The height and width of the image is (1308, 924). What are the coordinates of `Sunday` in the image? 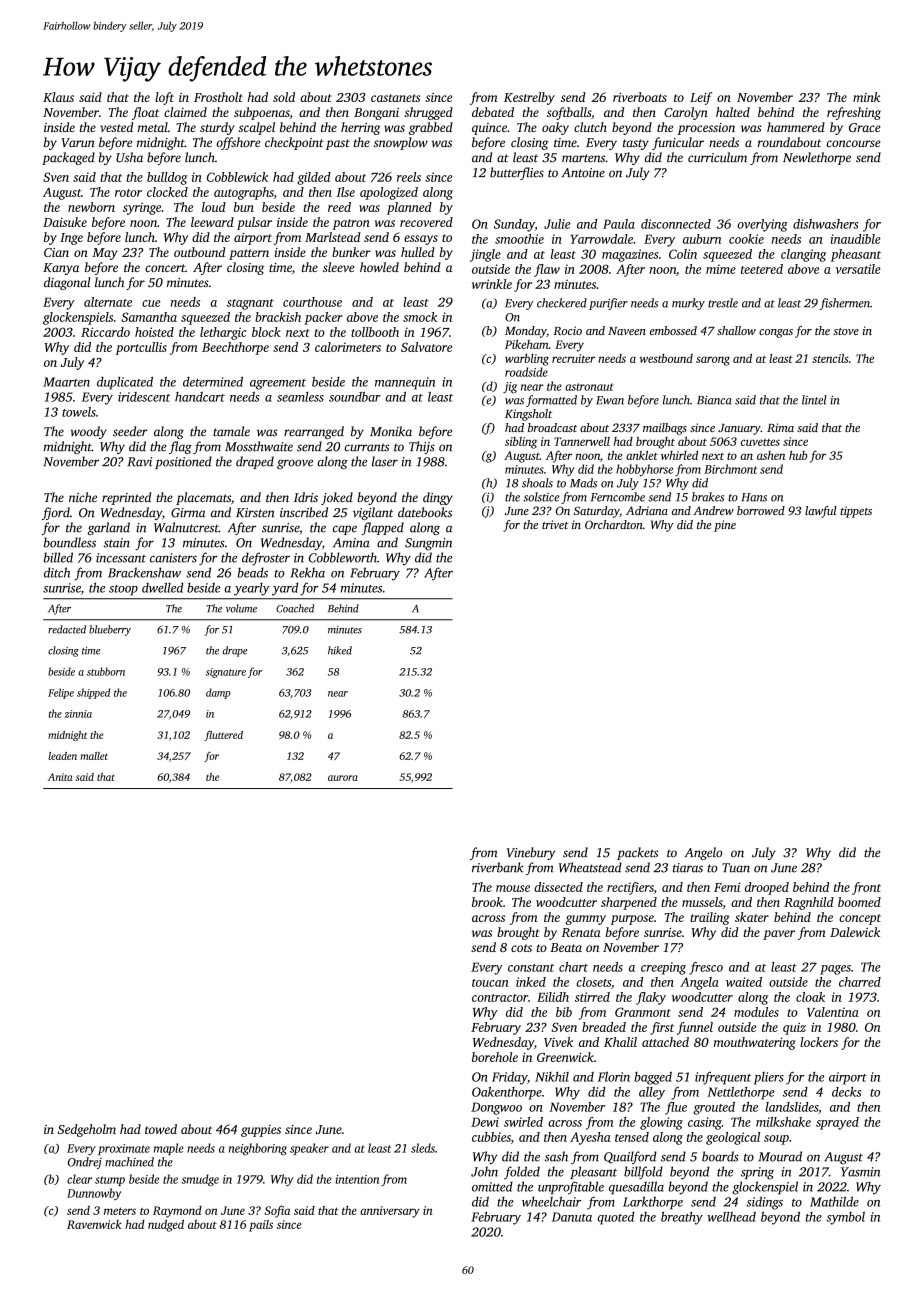 It's located at (514, 225).
